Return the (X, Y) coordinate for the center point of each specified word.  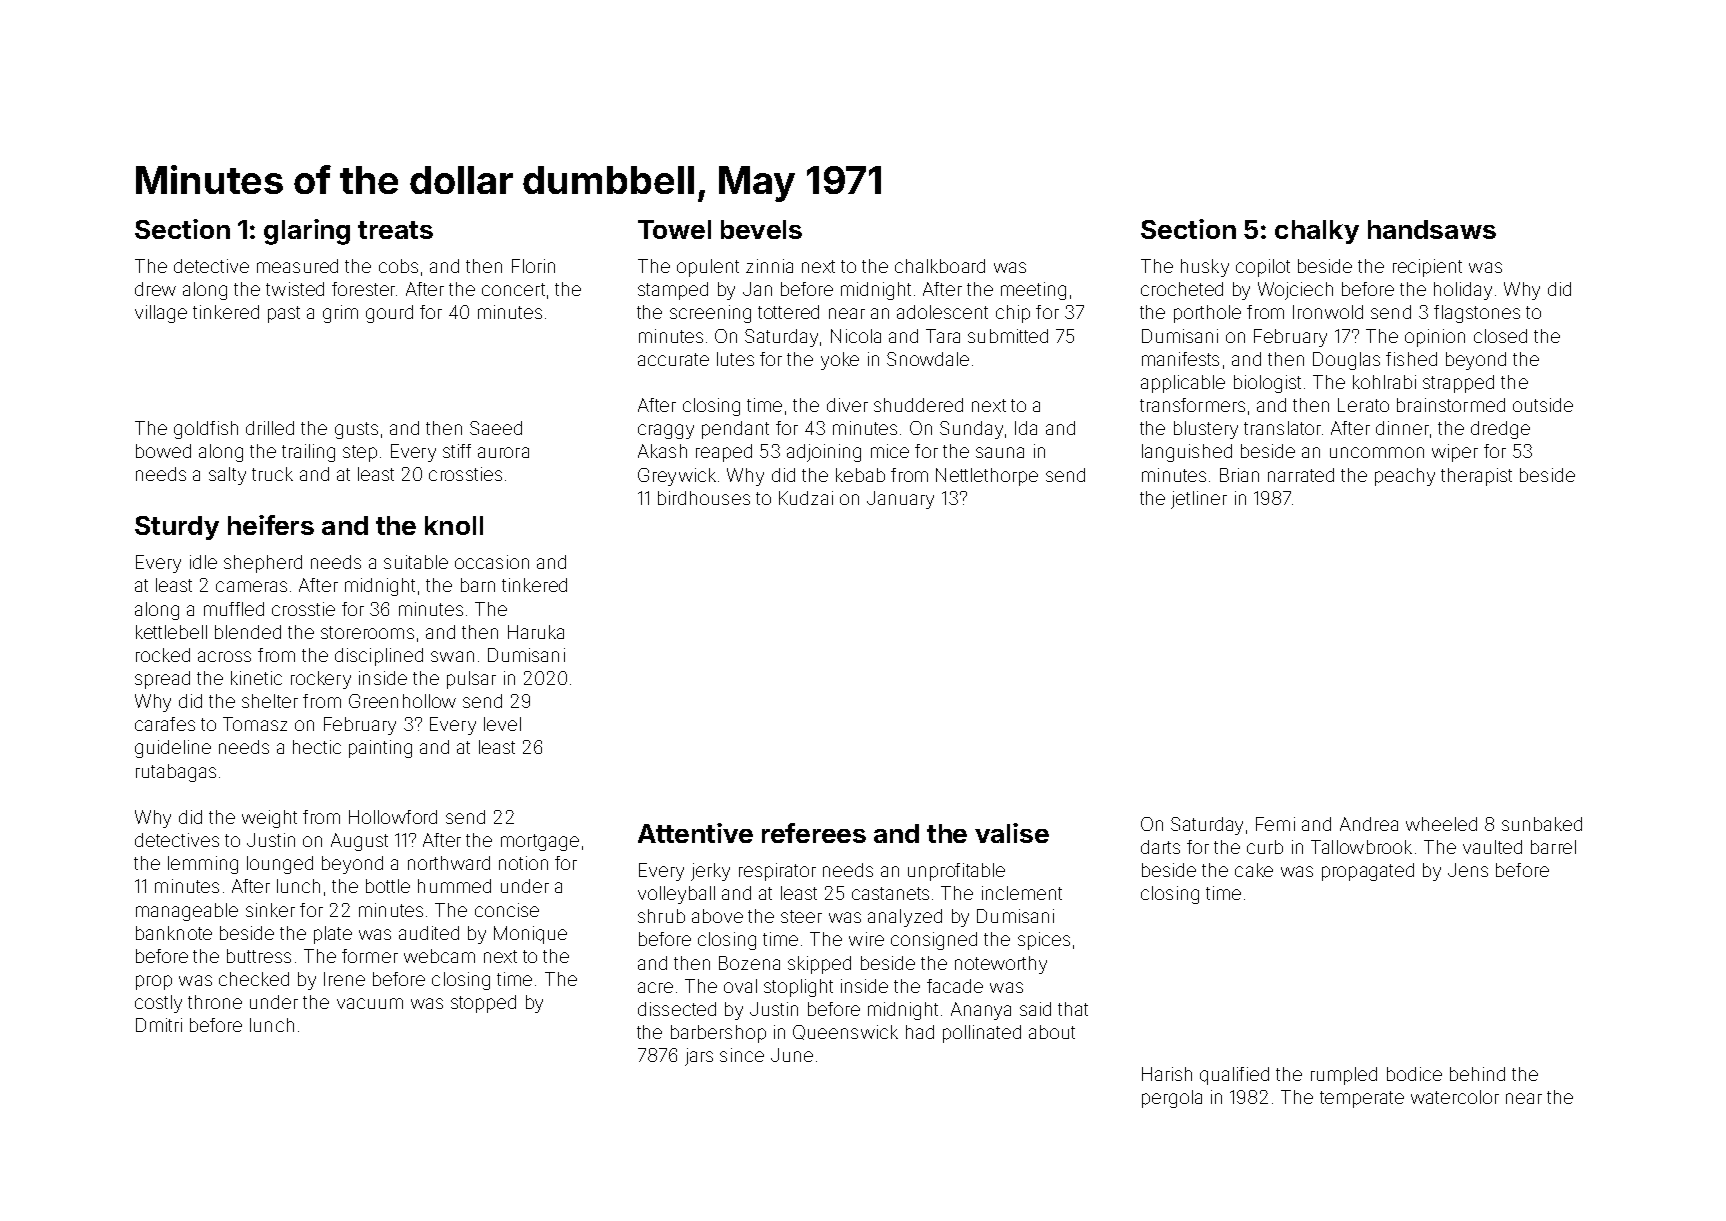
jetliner (1199, 500)
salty (227, 476)
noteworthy (1001, 965)
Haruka (536, 632)
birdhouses (704, 498)
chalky (1317, 232)
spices (1044, 941)
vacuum (370, 1003)
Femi (1275, 824)
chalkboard (940, 266)
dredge (1500, 430)
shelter (270, 701)
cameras (251, 586)
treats (395, 230)
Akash (662, 451)
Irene (344, 979)
